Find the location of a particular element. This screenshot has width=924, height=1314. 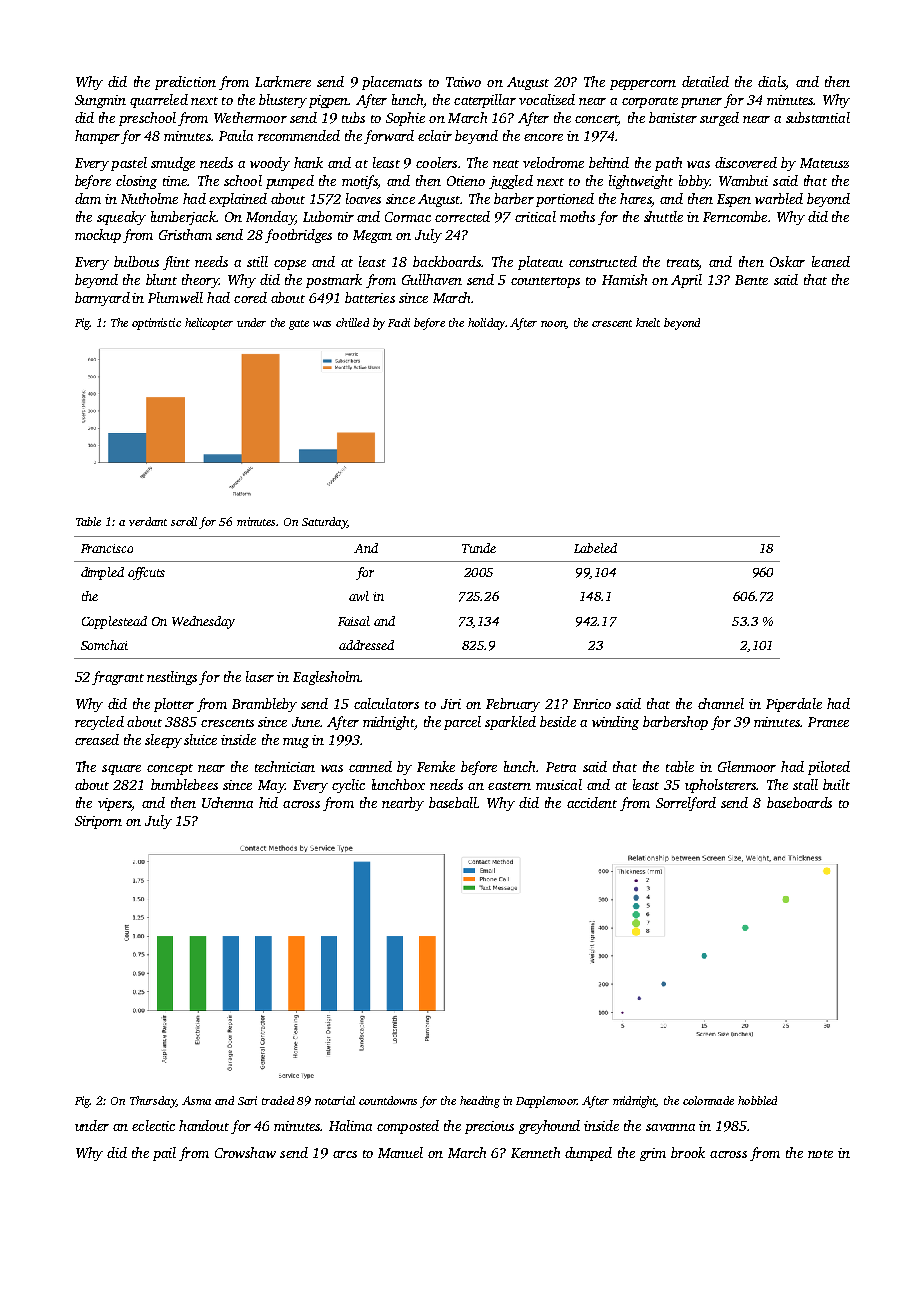

channel is located at coordinates (721, 703).
